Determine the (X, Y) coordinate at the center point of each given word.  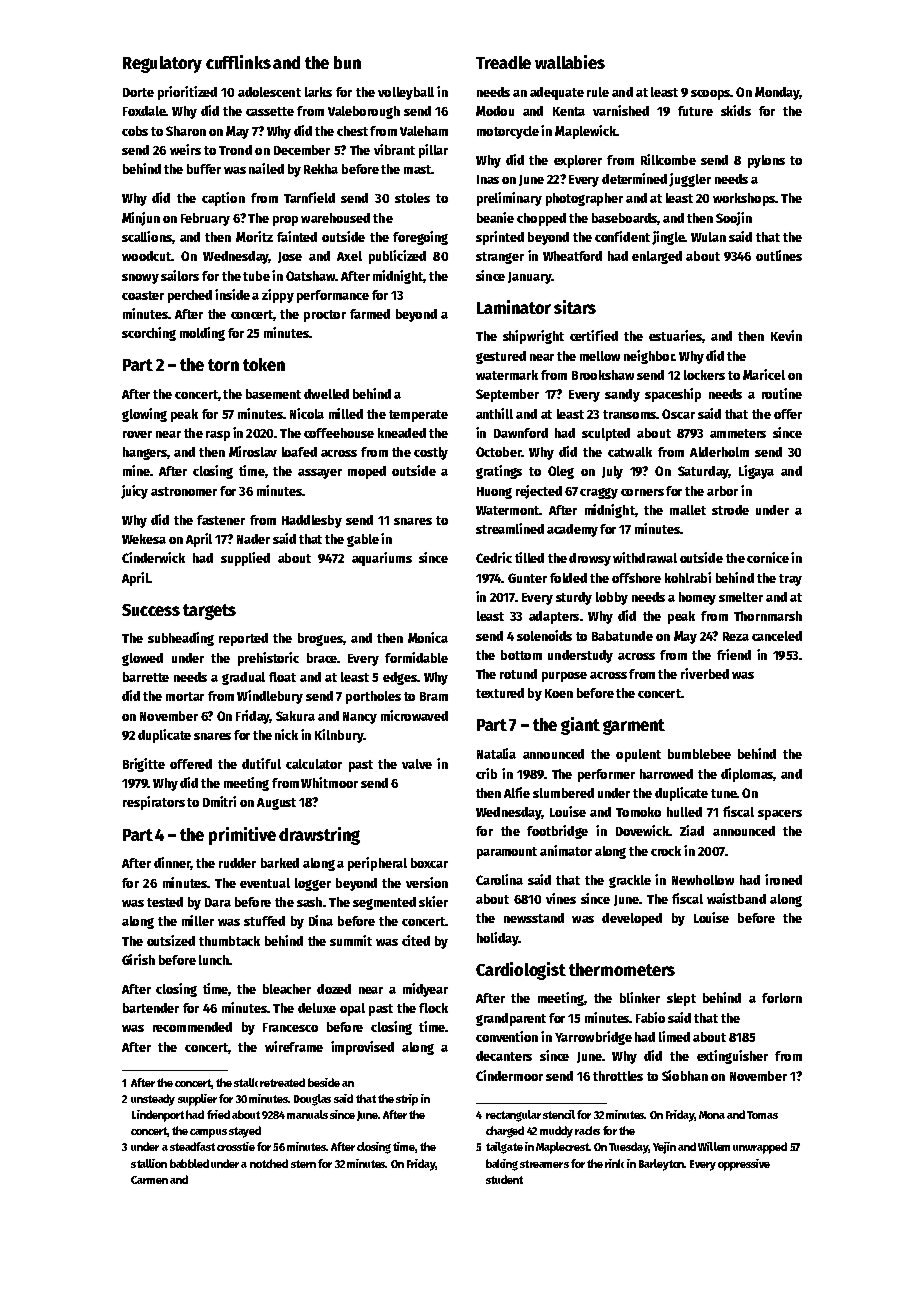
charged (505, 1132)
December (302, 150)
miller (198, 920)
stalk (246, 1082)
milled (346, 413)
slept (681, 999)
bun (347, 62)
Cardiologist (521, 971)
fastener (221, 520)
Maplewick (585, 132)
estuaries (675, 335)
